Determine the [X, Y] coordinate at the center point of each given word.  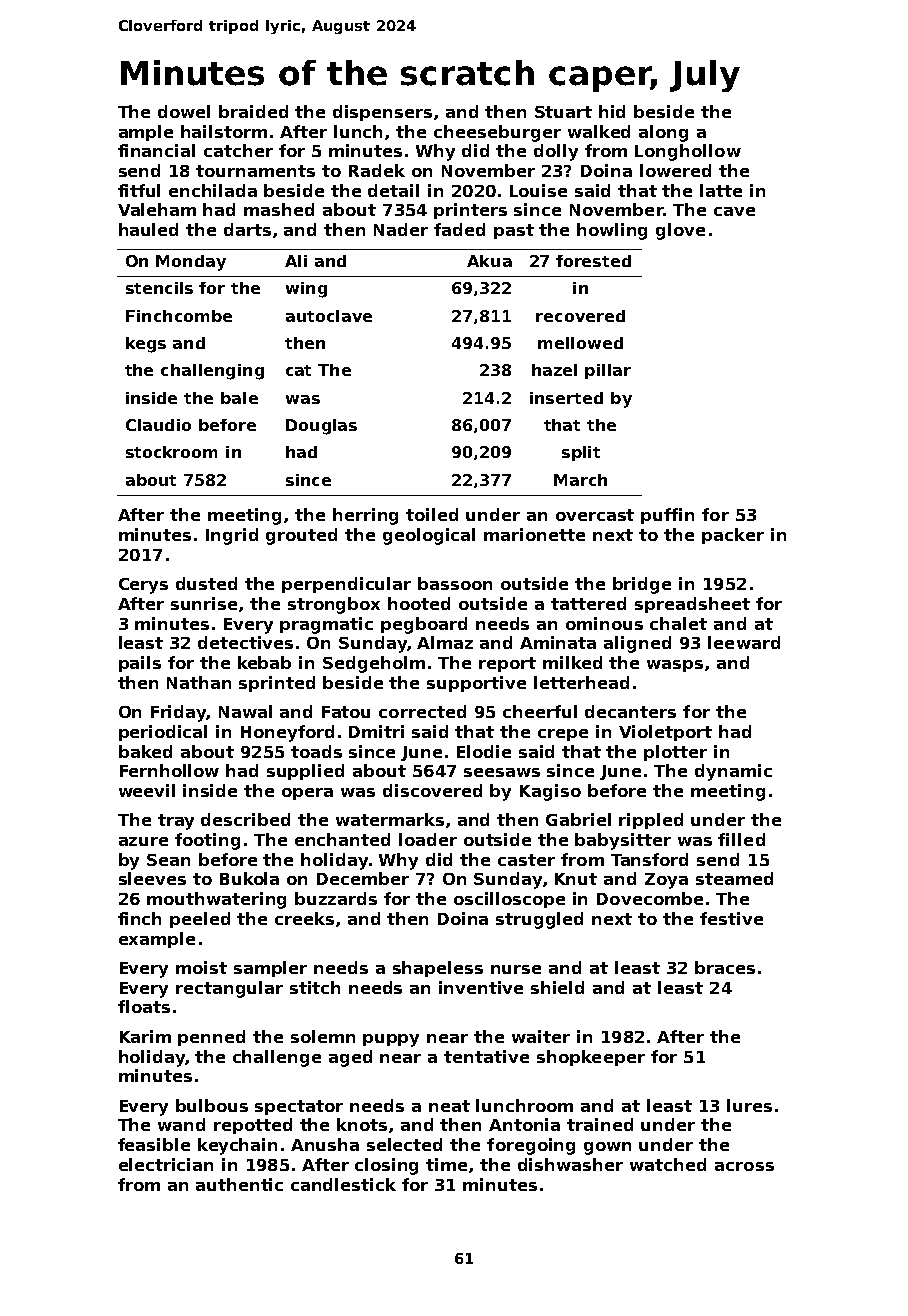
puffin [667, 516]
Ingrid [232, 536]
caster [526, 860]
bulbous [212, 1105]
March [580, 480]
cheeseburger [497, 133]
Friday [178, 713]
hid [612, 111]
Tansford [649, 859]
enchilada [213, 190]
